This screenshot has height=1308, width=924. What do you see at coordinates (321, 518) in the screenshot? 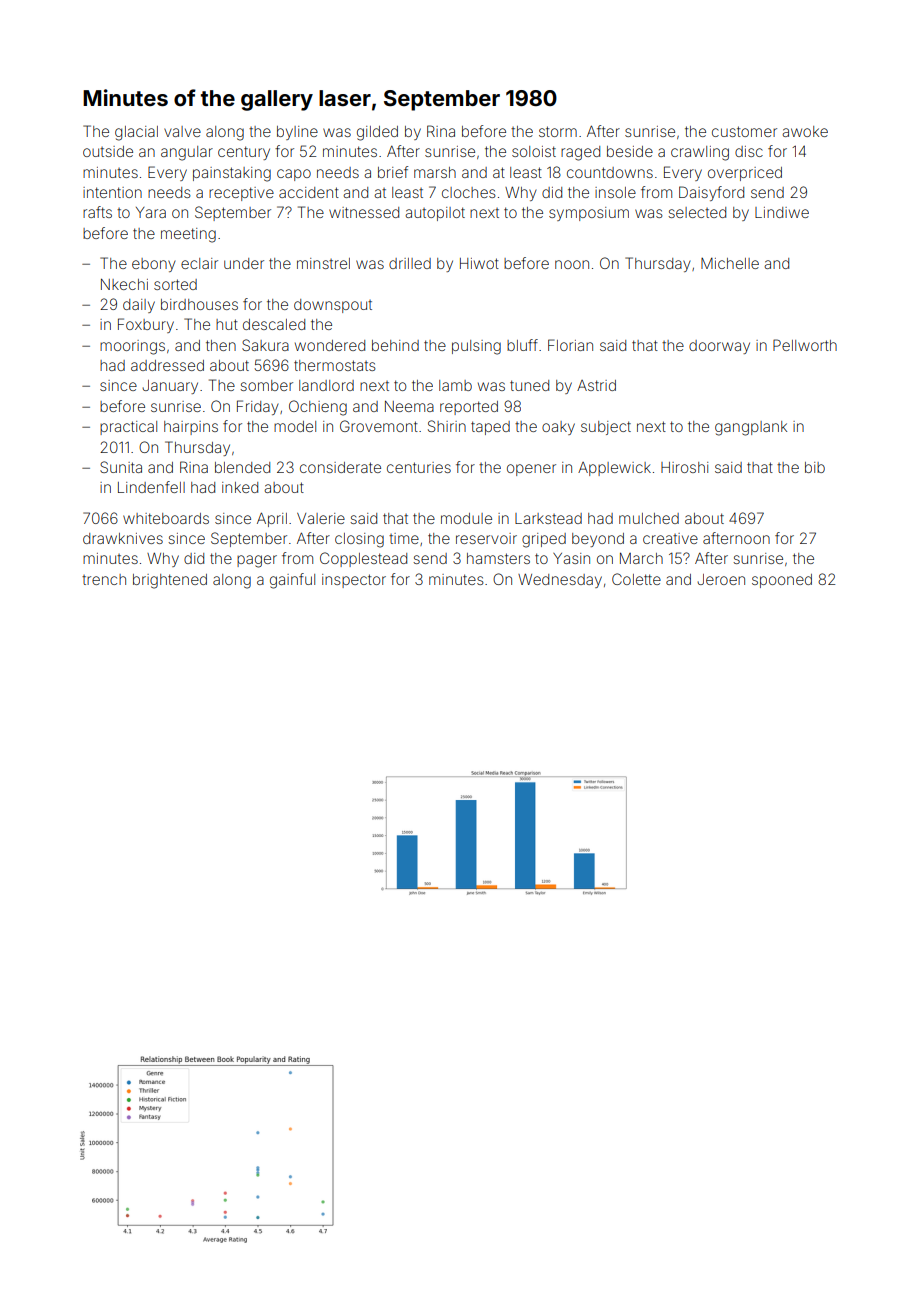
I see `Valerie` at bounding box center [321, 518].
